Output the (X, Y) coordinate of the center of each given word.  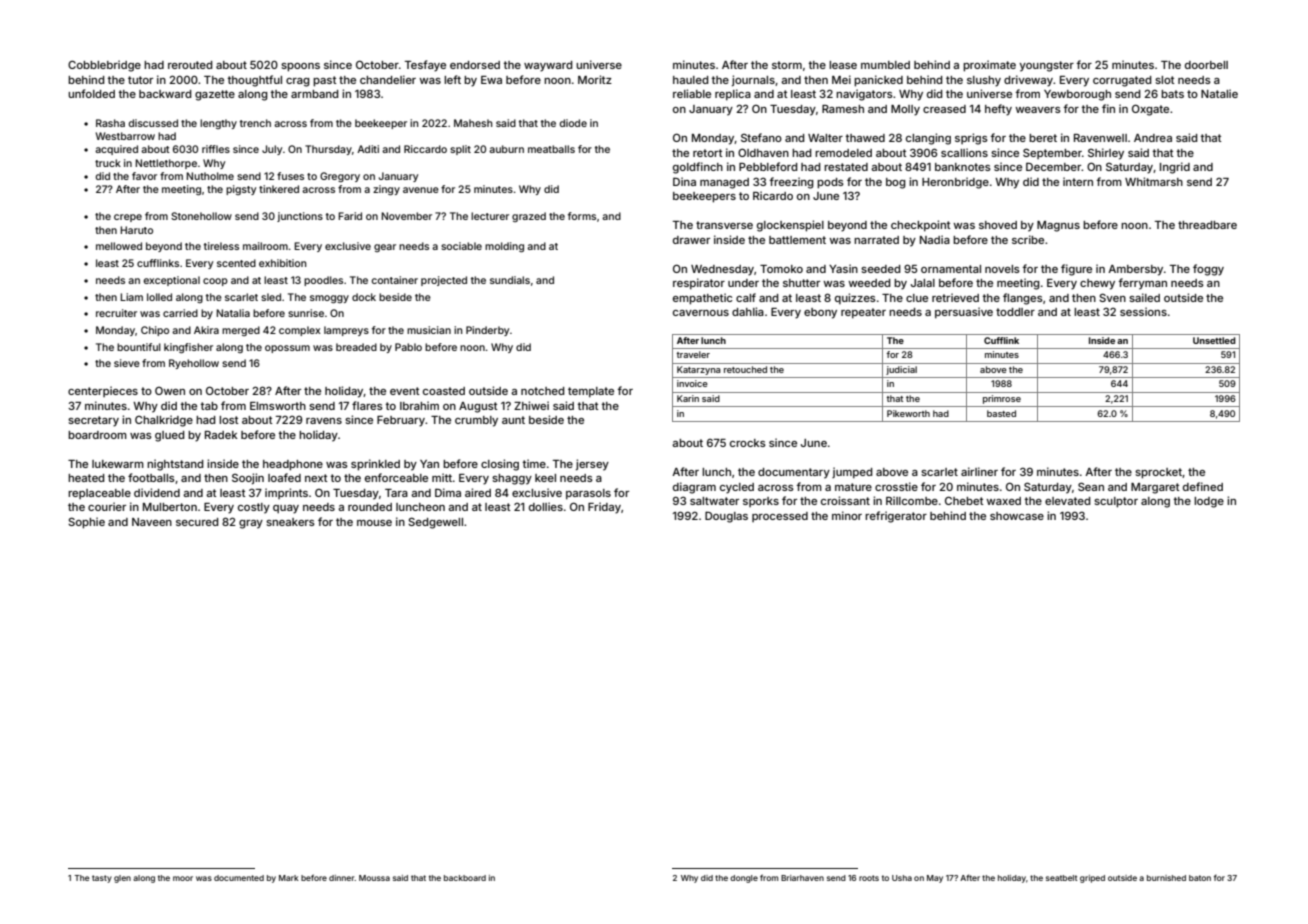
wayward (548, 66)
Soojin (248, 478)
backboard (465, 878)
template (591, 392)
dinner (342, 878)
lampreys (346, 331)
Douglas (726, 517)
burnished (1166, 878)
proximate (989, 66)
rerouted (190, 65)
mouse (374, 523)
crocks (748, 443)
